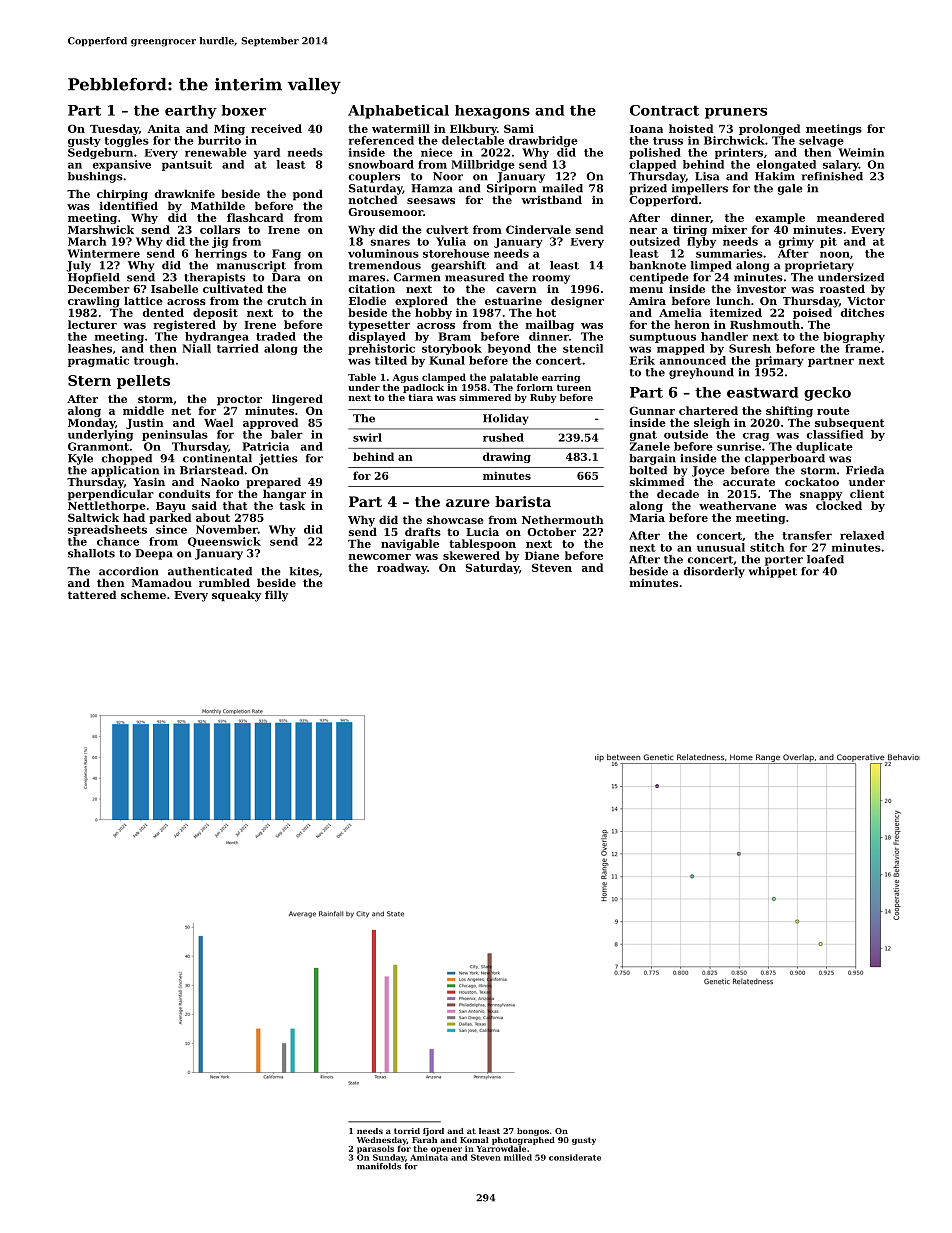  What do you see at coordinates (185, 193) in the page?
I see `drawknife` at bounding box center [185, 193].
